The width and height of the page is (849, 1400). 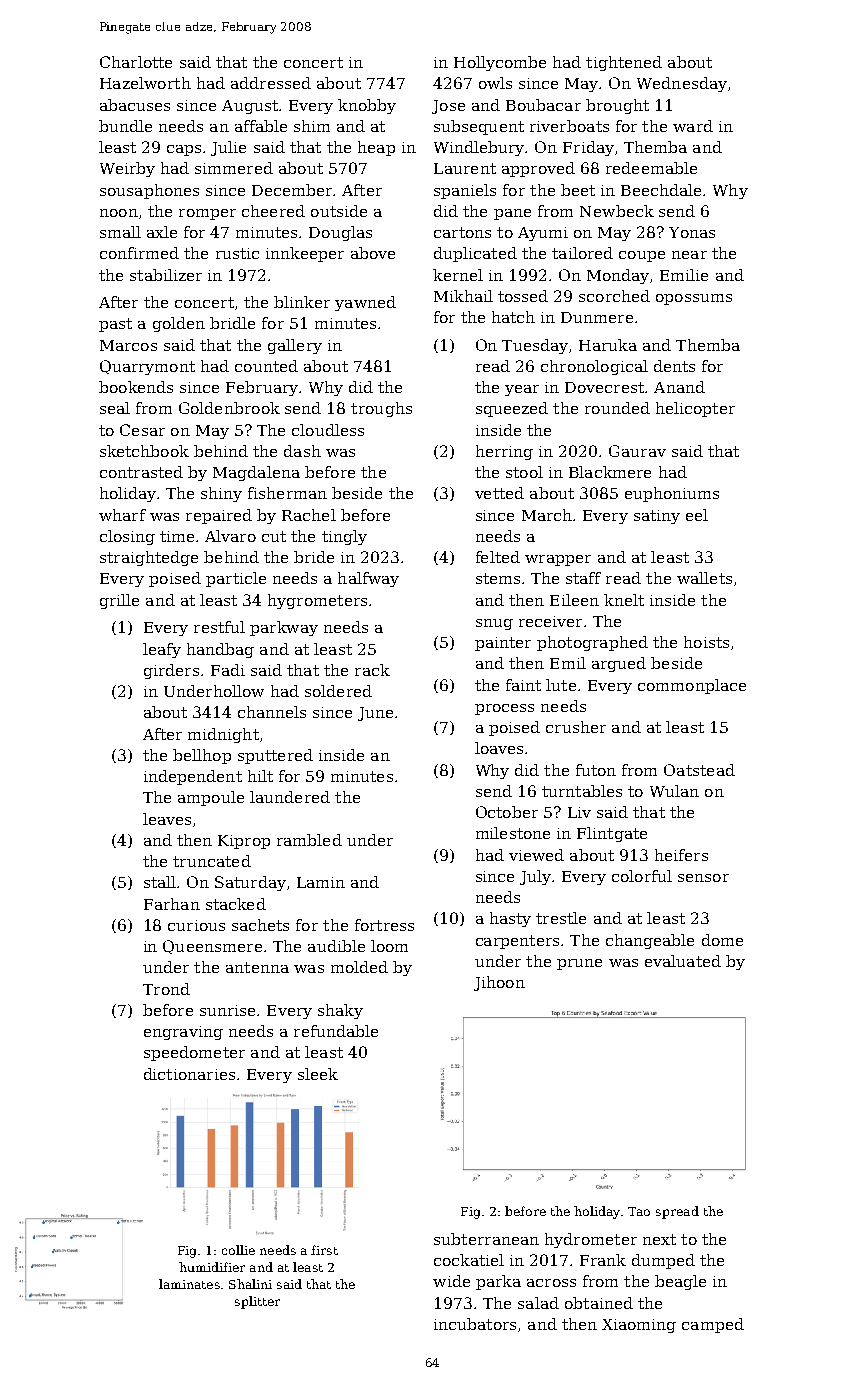 I want to click on tossed, so click(x=523, y=296).
